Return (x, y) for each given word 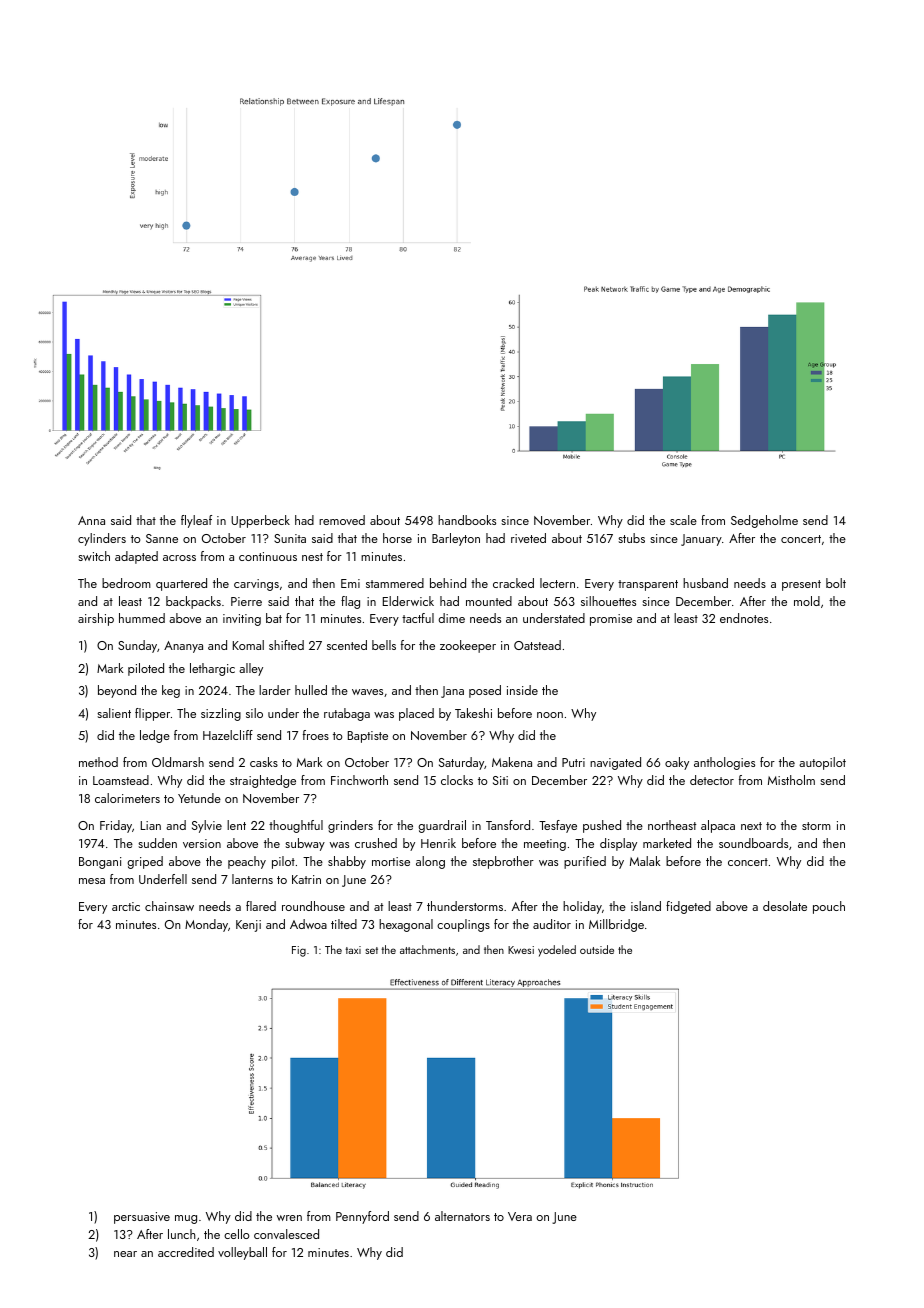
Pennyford (362, 1217)
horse (397, 538)
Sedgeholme (764, 521)
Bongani (100, 863)
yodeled (557, 951)
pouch (829, 907)
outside (597, 949)
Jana (452, 692)
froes (316, 735)
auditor (552, 924)
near (125, 1254)
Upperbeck (260, 521)
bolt (836, 583)
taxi (353, 950)
